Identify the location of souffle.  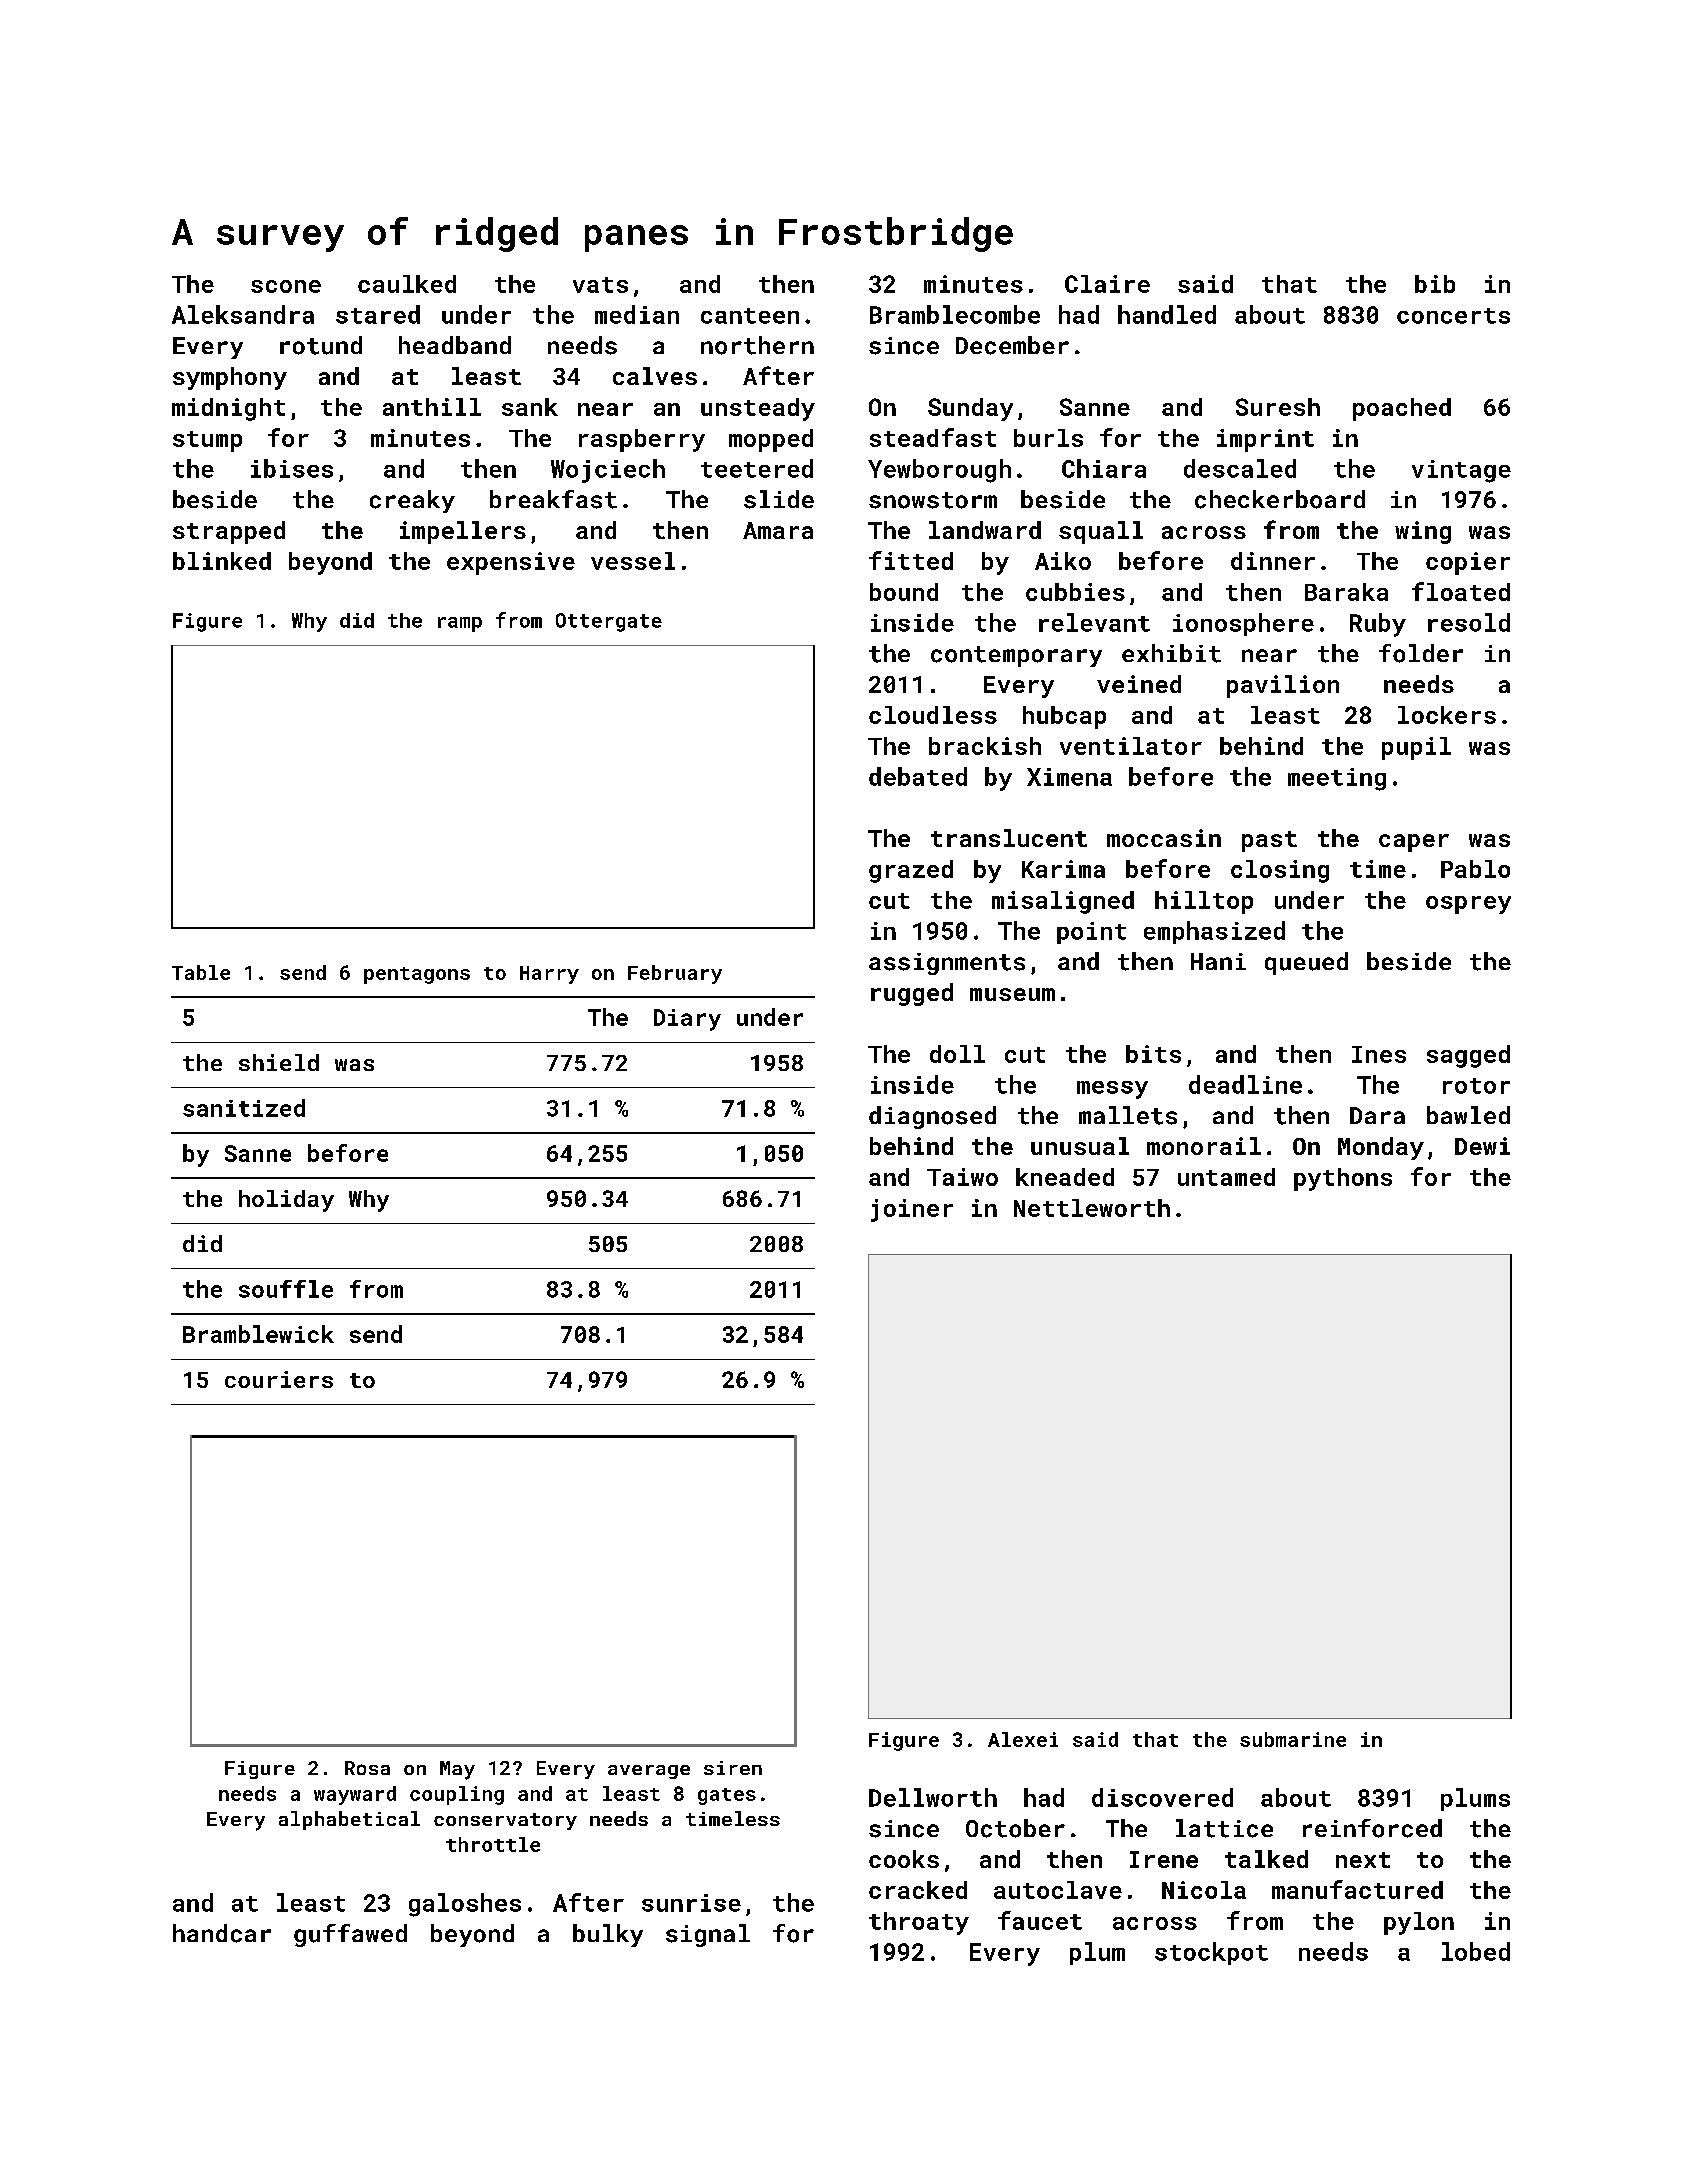
(286, 1289).
